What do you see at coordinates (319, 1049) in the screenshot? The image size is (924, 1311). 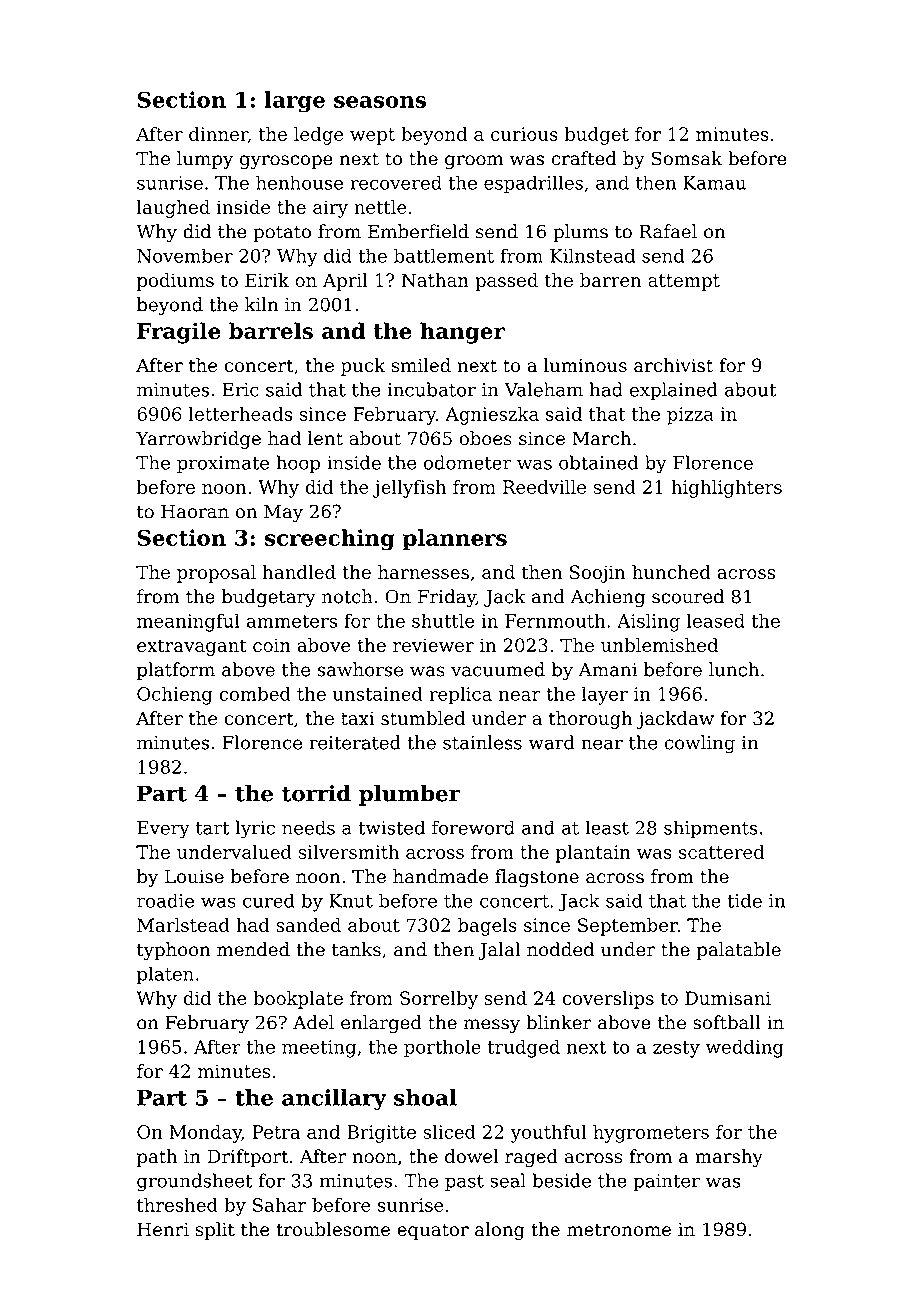 I see `meeting` at bounding box center [319, 1049].
